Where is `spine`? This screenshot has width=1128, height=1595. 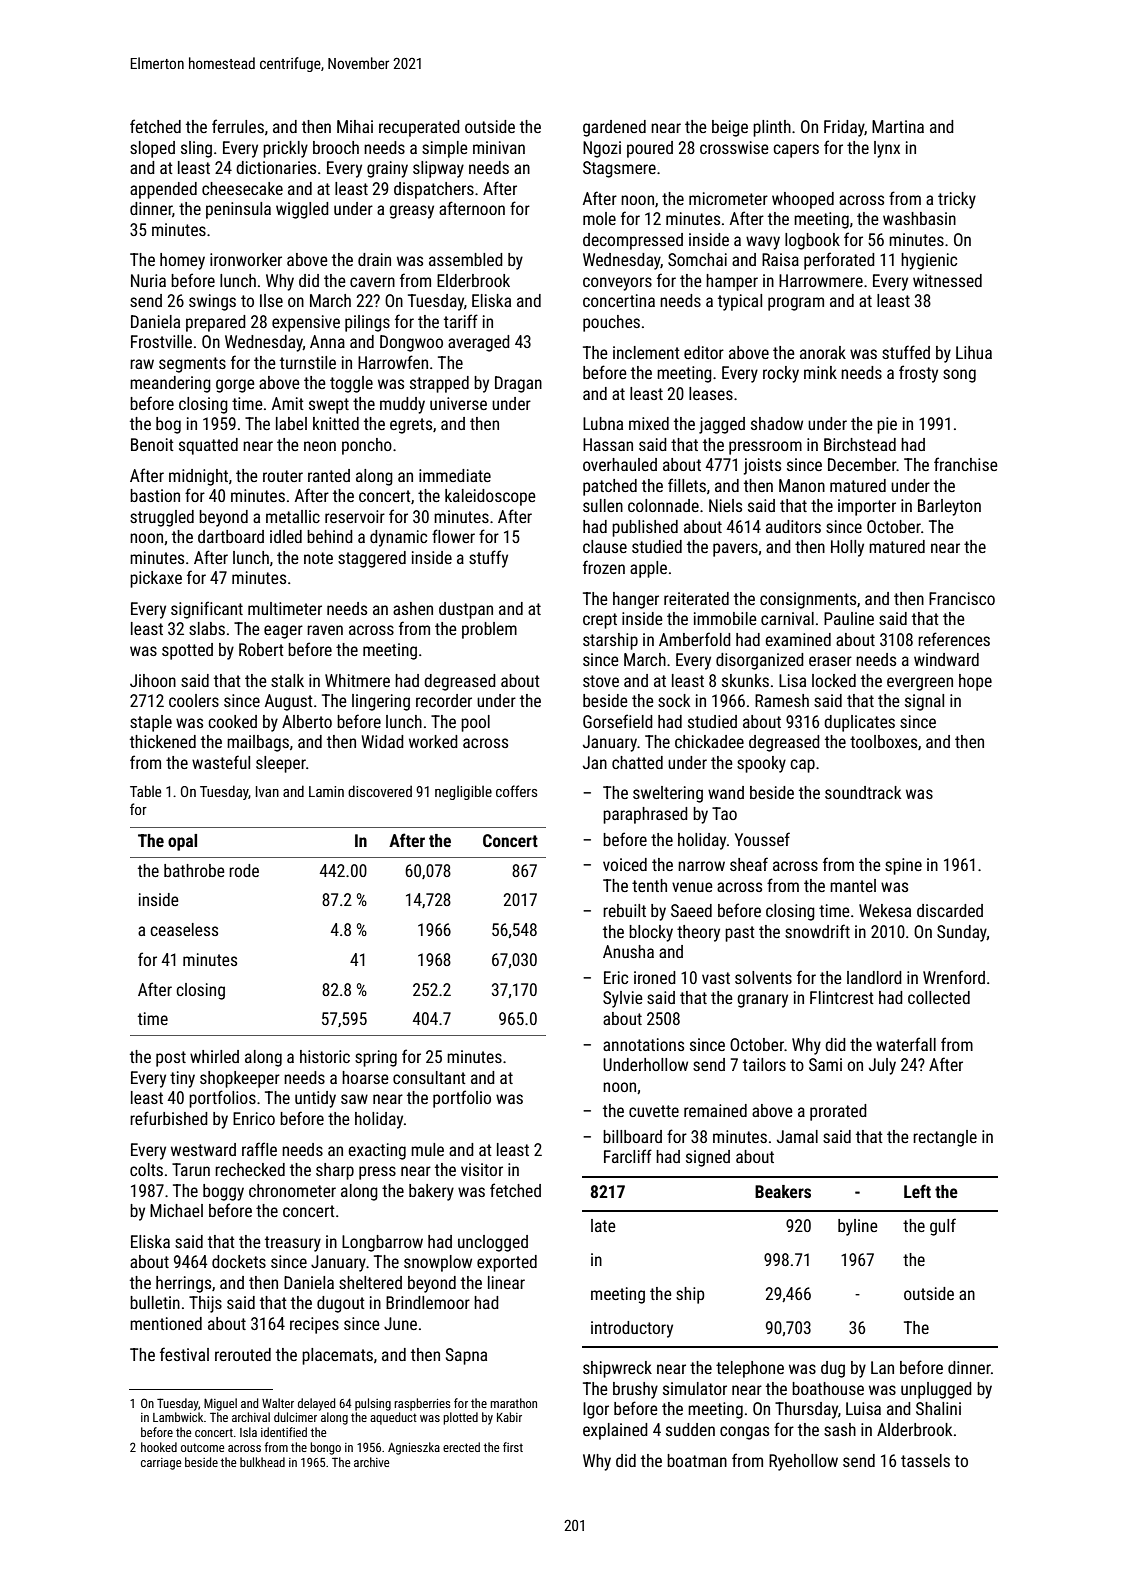
spine is located at coordinates (903, 866).
